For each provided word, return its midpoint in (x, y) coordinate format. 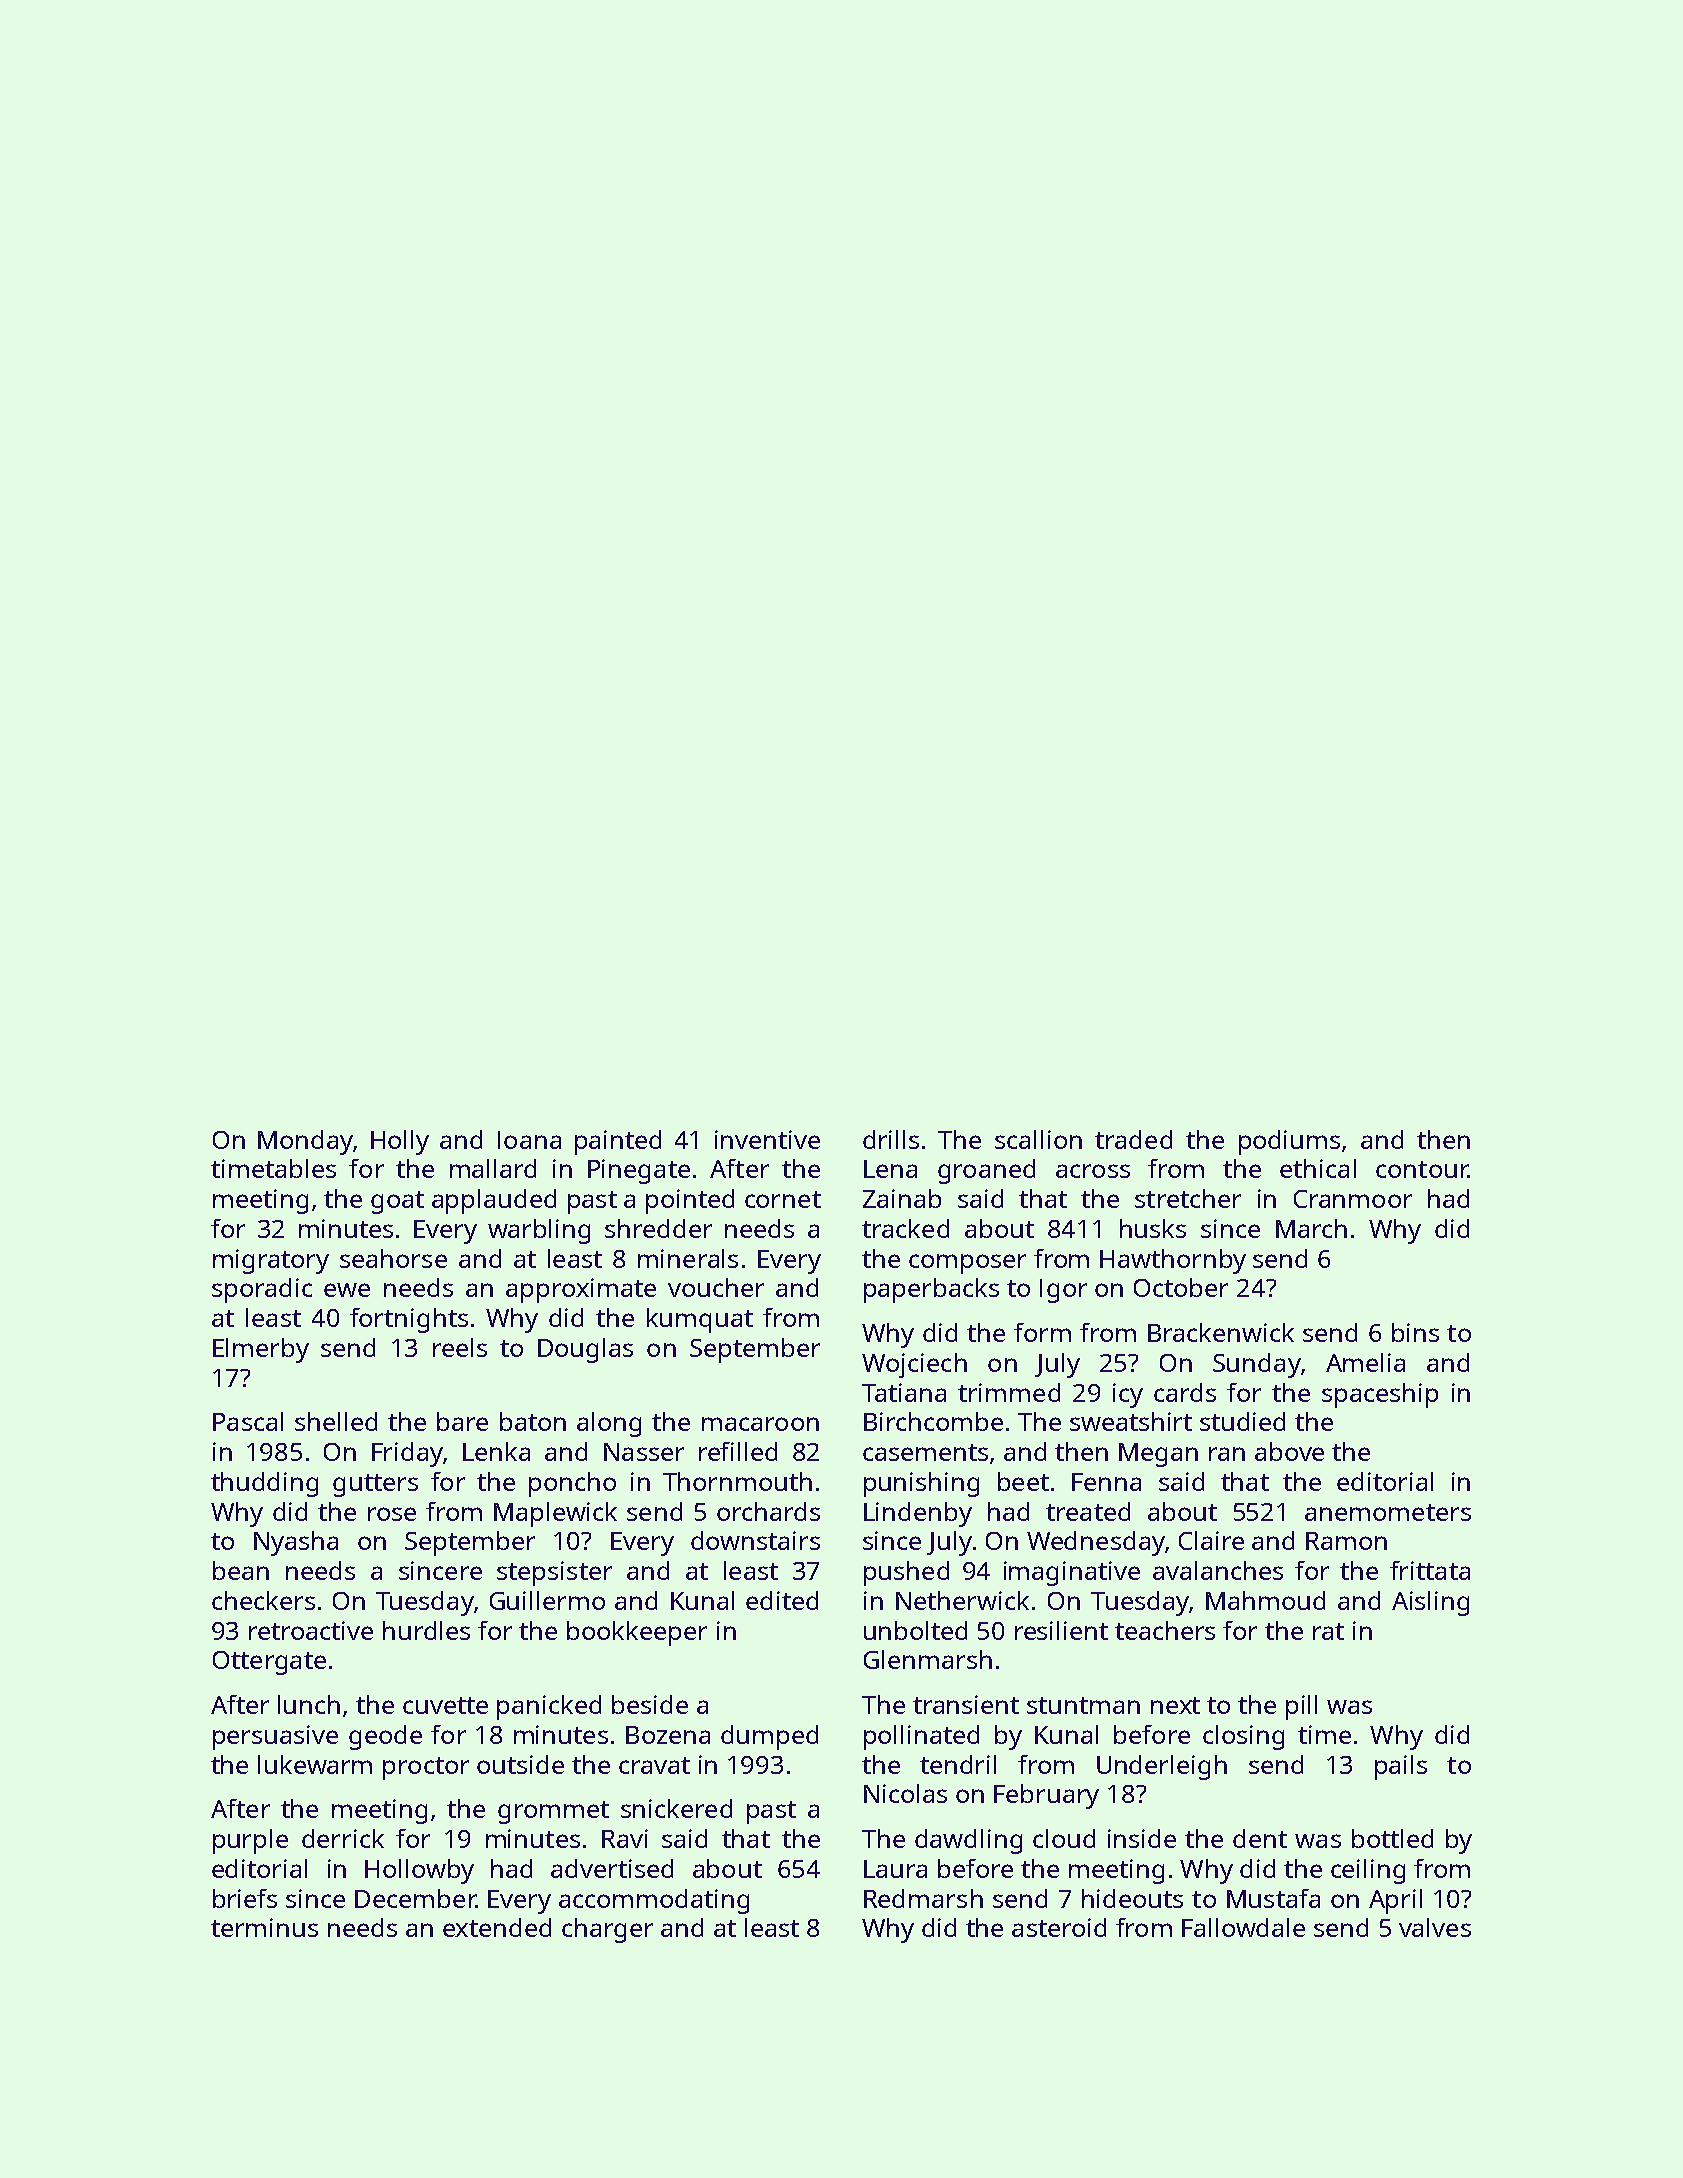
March (1311, 1228)
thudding (264, 1484)
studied (1242, 1421)
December (415, 1898)
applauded (494, 1201)
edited (782, 1600)
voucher (716, 1287)
